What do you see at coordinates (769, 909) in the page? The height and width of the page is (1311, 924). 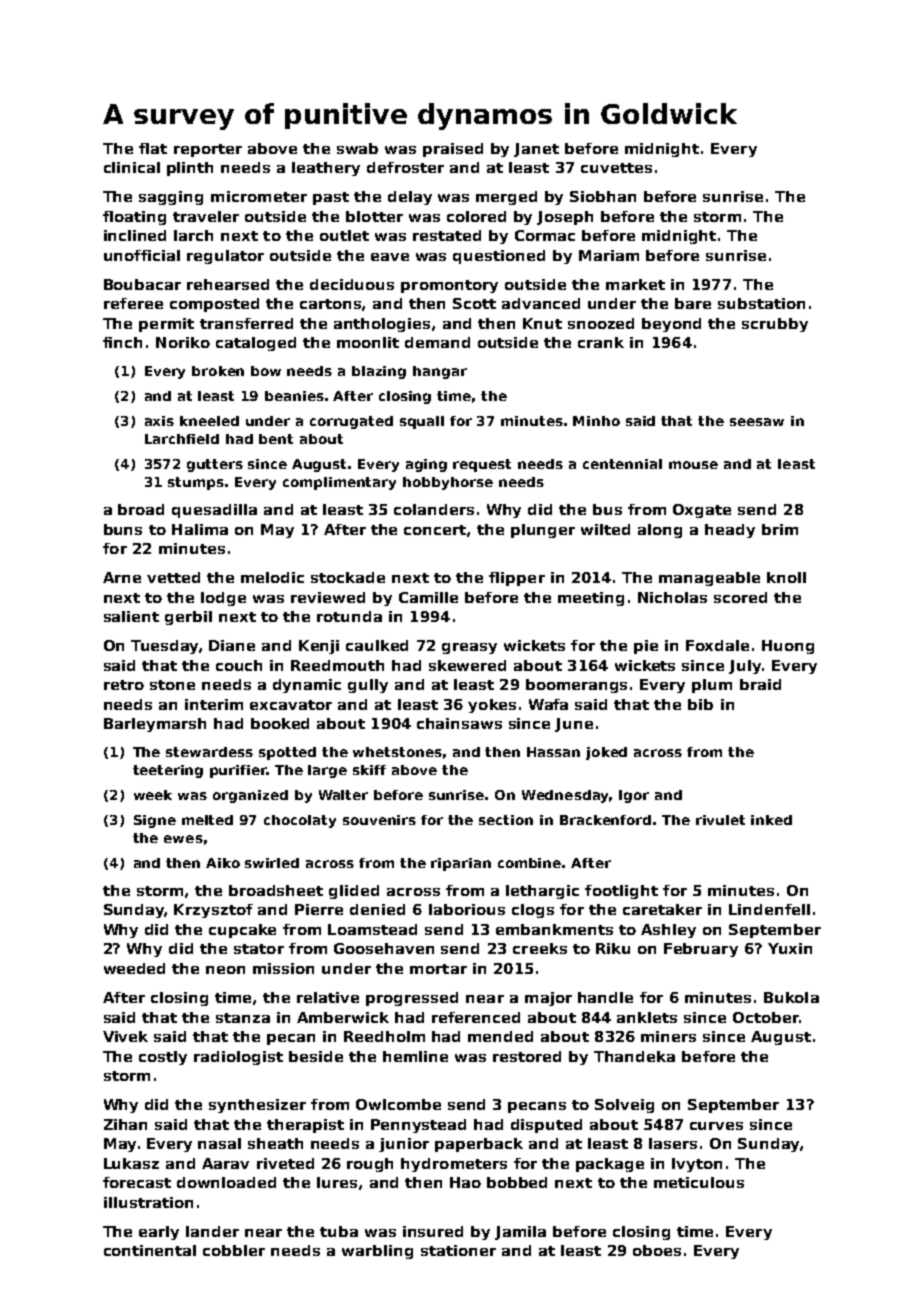 I see `Lindenfell` at bounding box center [769, 909].
